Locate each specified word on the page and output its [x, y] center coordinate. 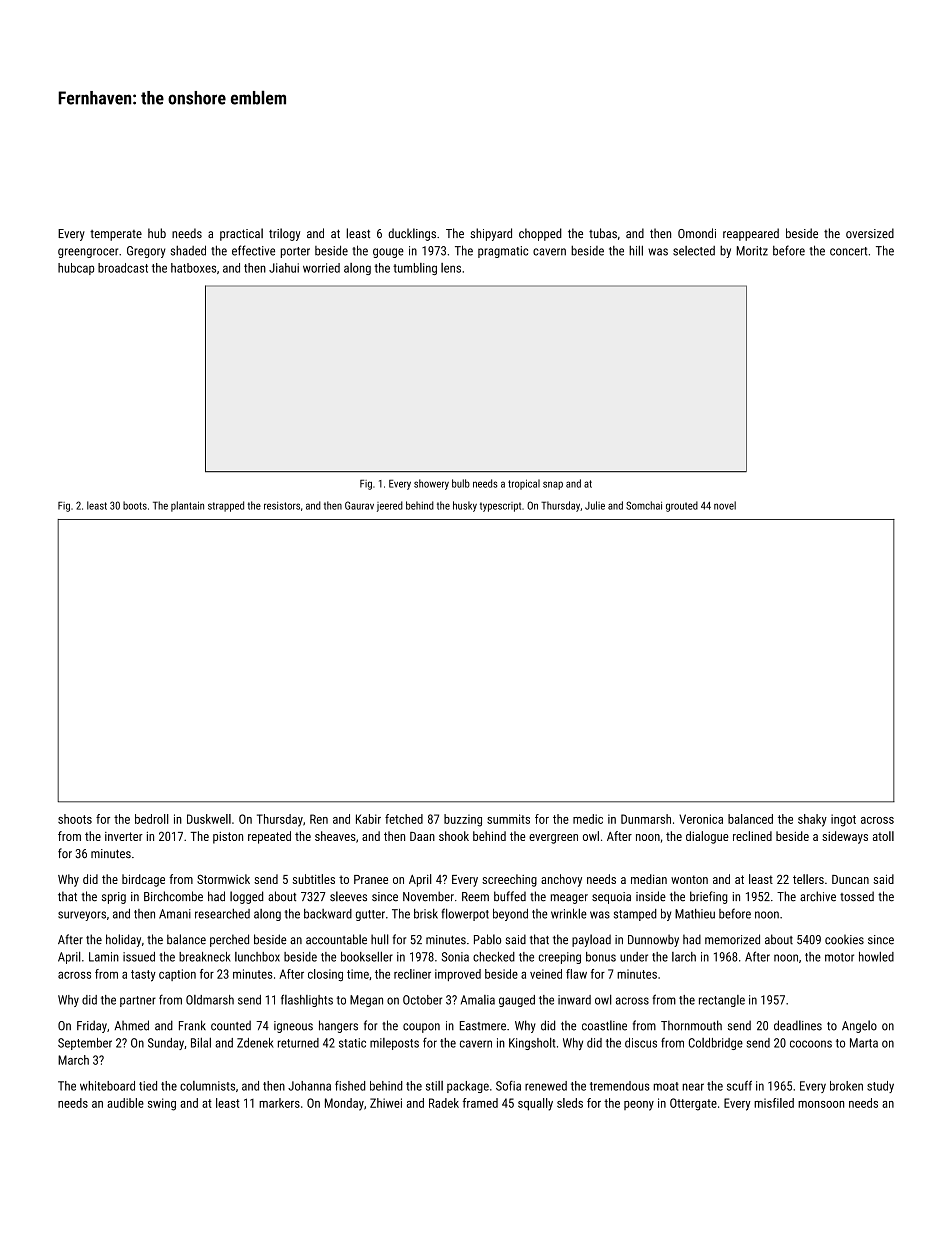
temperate [116, 235]
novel [725, 505]
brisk [426, 914]
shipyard [491, 234]
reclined [752, 836]
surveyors [82, 916]
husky [465, 506]
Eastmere [483, 1026]
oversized [870, 233]
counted [231, 1025]
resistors [282, 506]
